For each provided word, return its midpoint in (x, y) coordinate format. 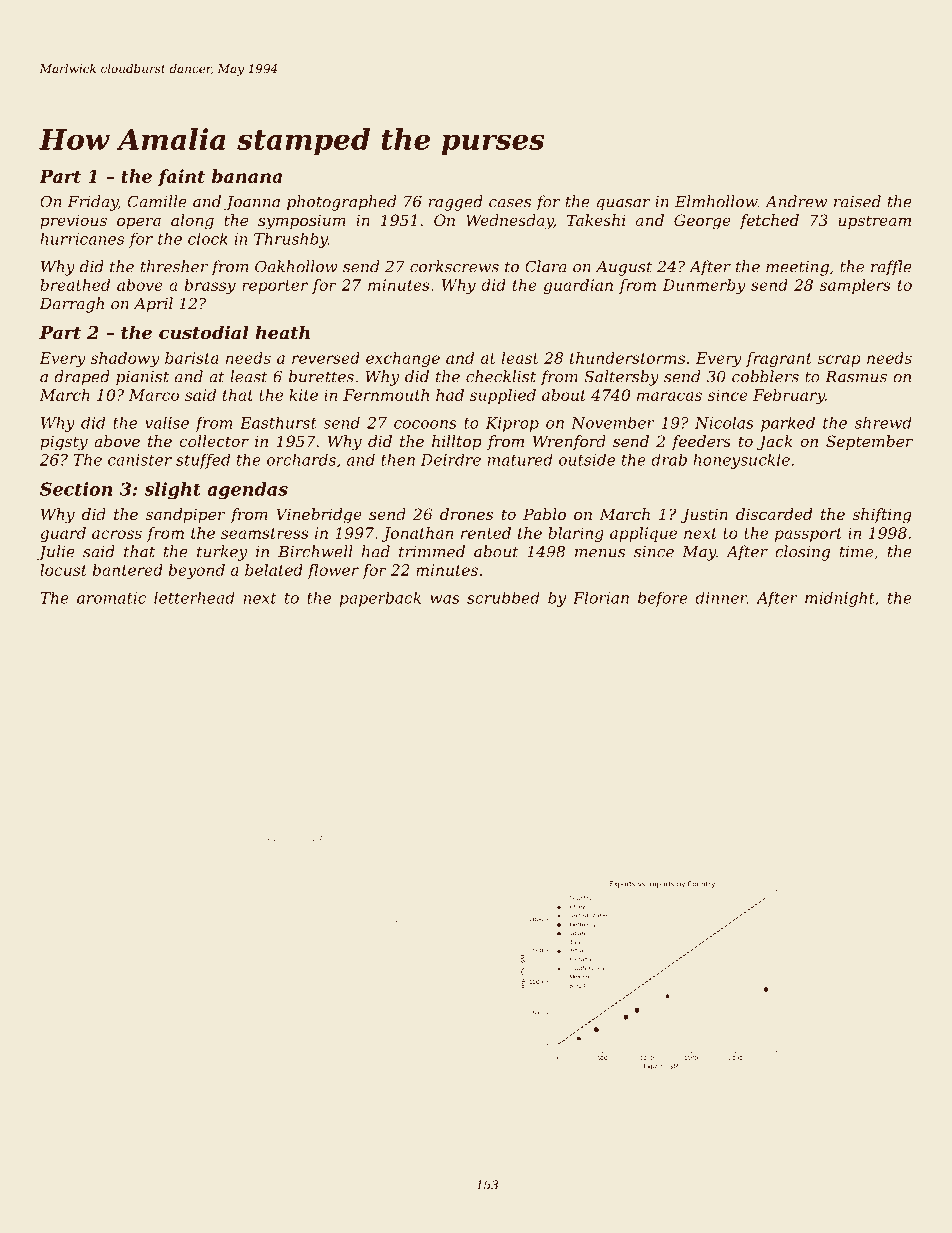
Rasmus (856, 377)
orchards (301, 460)
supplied (503, 396)
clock (208, 238)
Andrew (796, 201)
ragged (455, 203)
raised (857, 201)
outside (587, 460)
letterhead (194, 597)
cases (510, 203)
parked (788, 424)
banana (247, 176)
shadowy (125, 359)
